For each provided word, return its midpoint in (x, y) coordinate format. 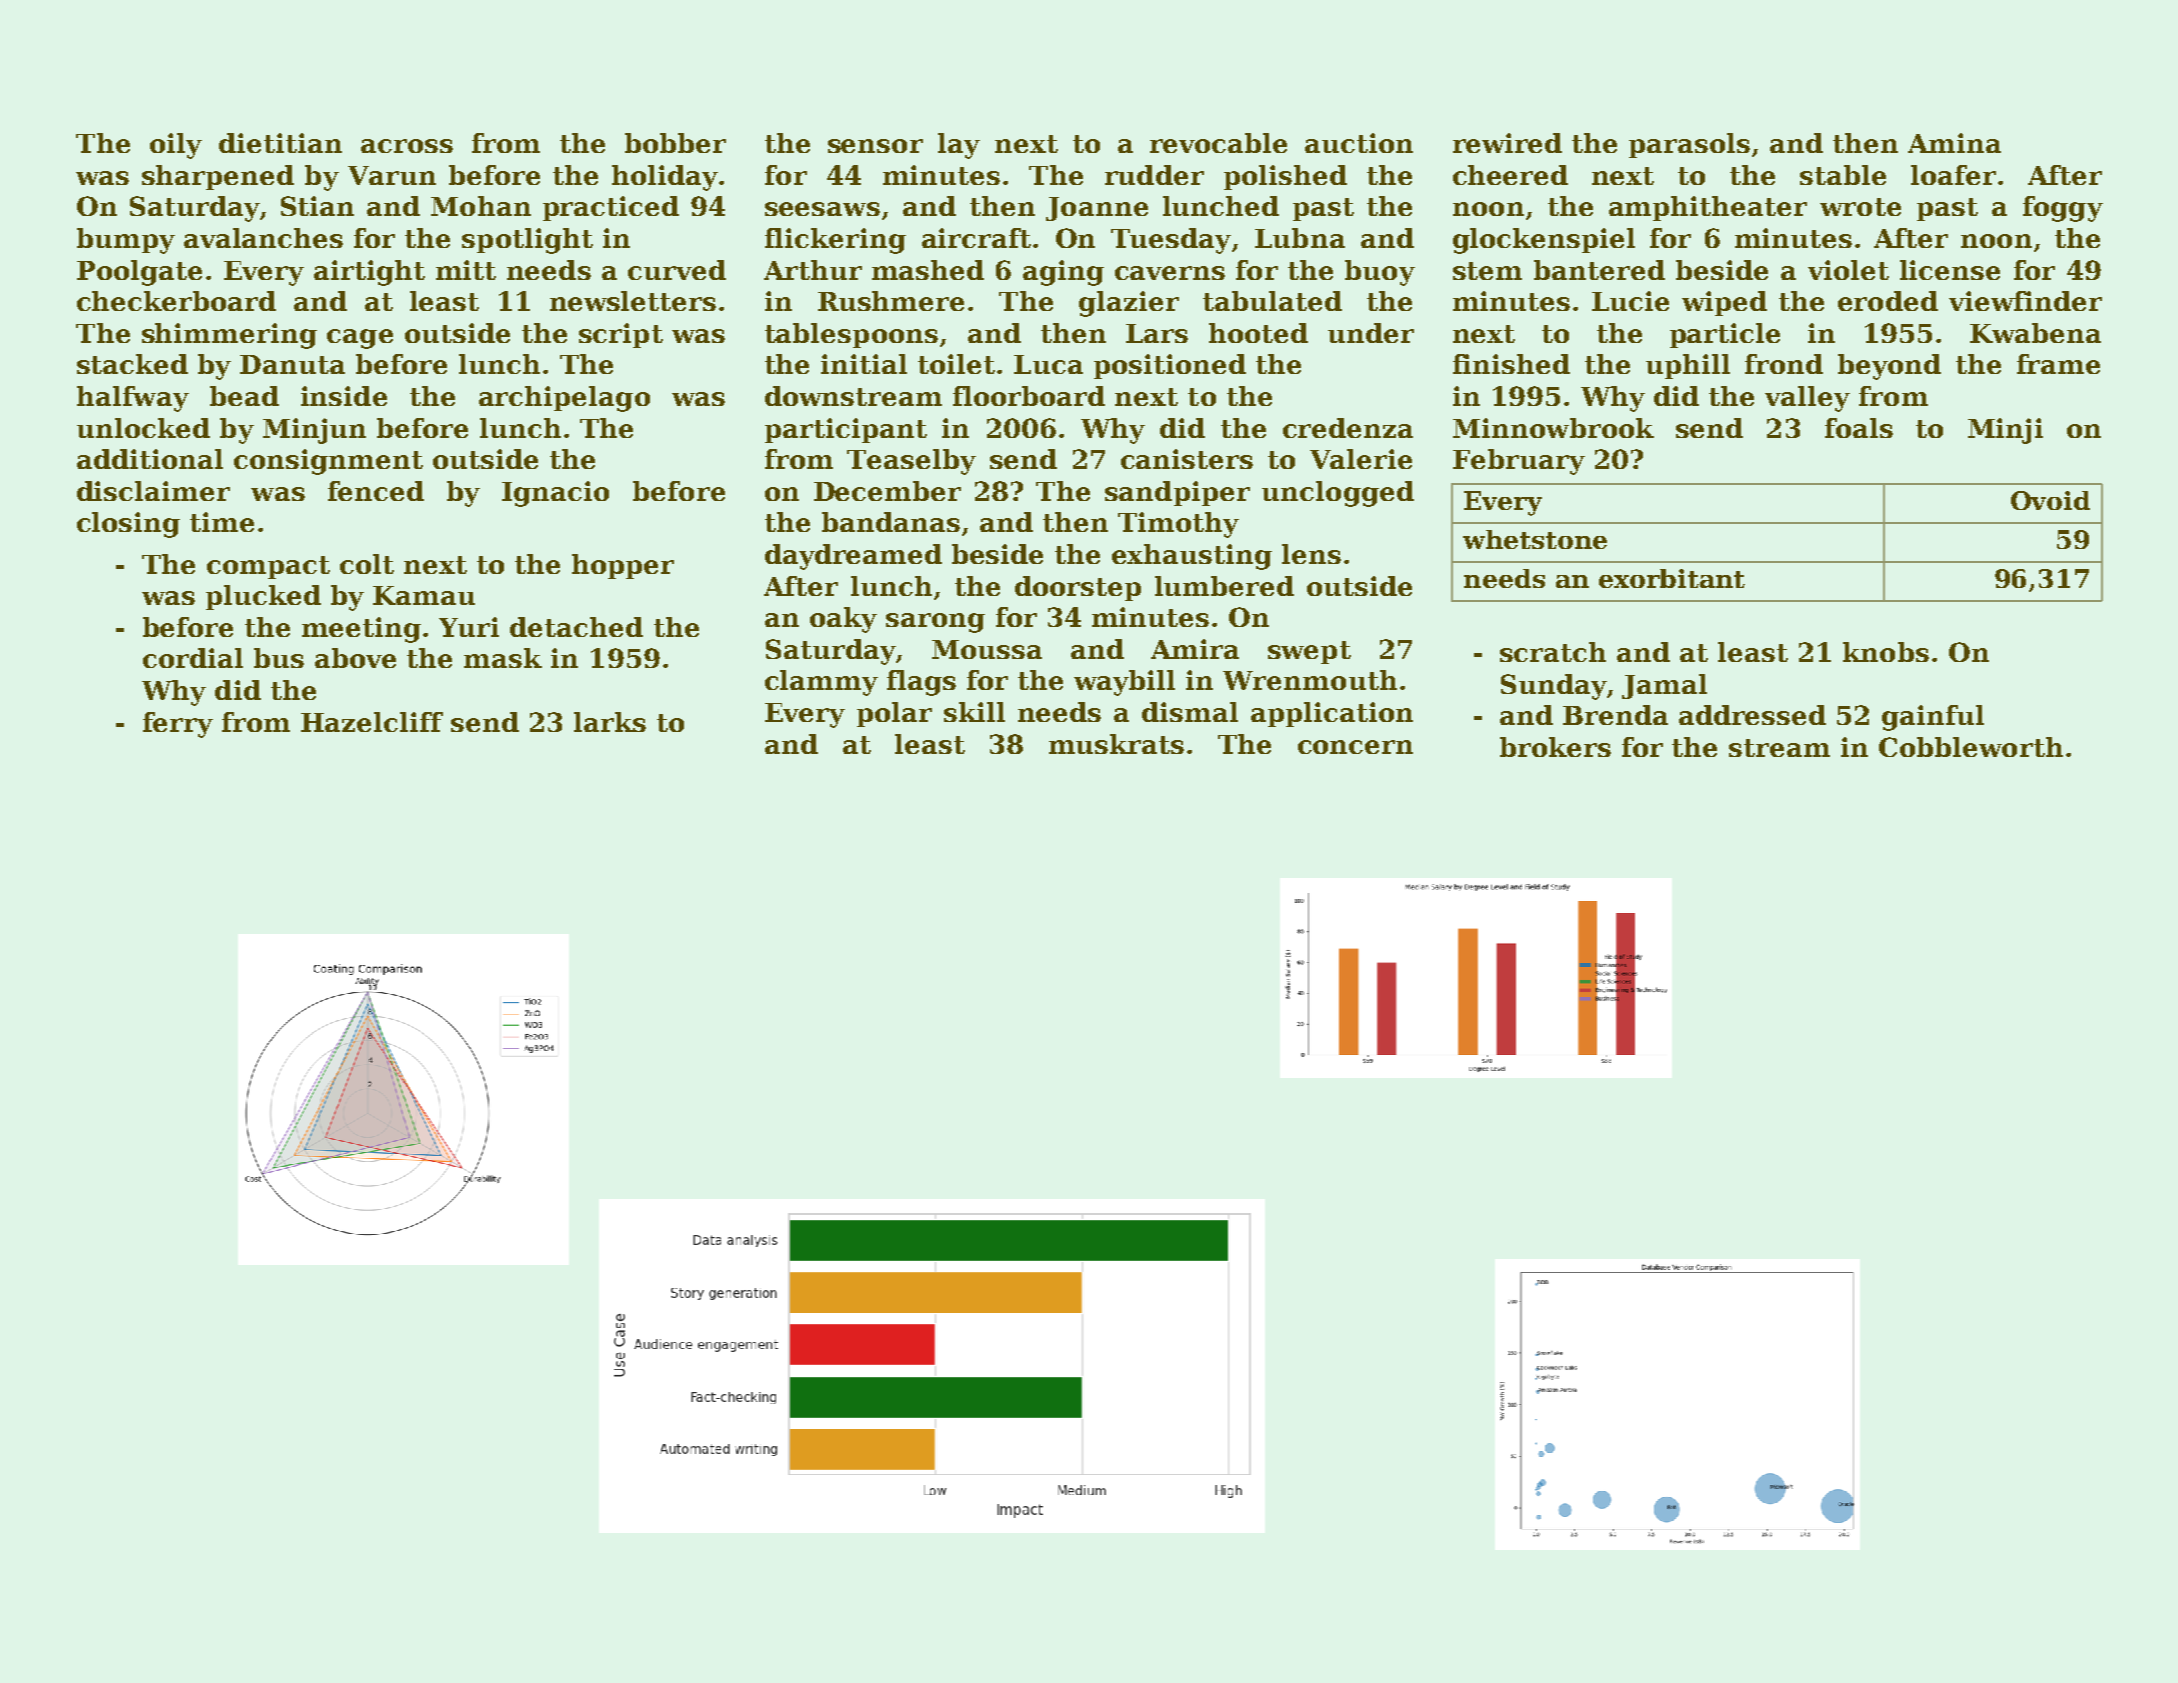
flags (921, 683)
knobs (1886, 652)
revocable (1218, 143)
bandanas (891, 522)
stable (1843, 175)
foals (1859, 428)
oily (176, 146)
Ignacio (555, 494)
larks (610, 722)
